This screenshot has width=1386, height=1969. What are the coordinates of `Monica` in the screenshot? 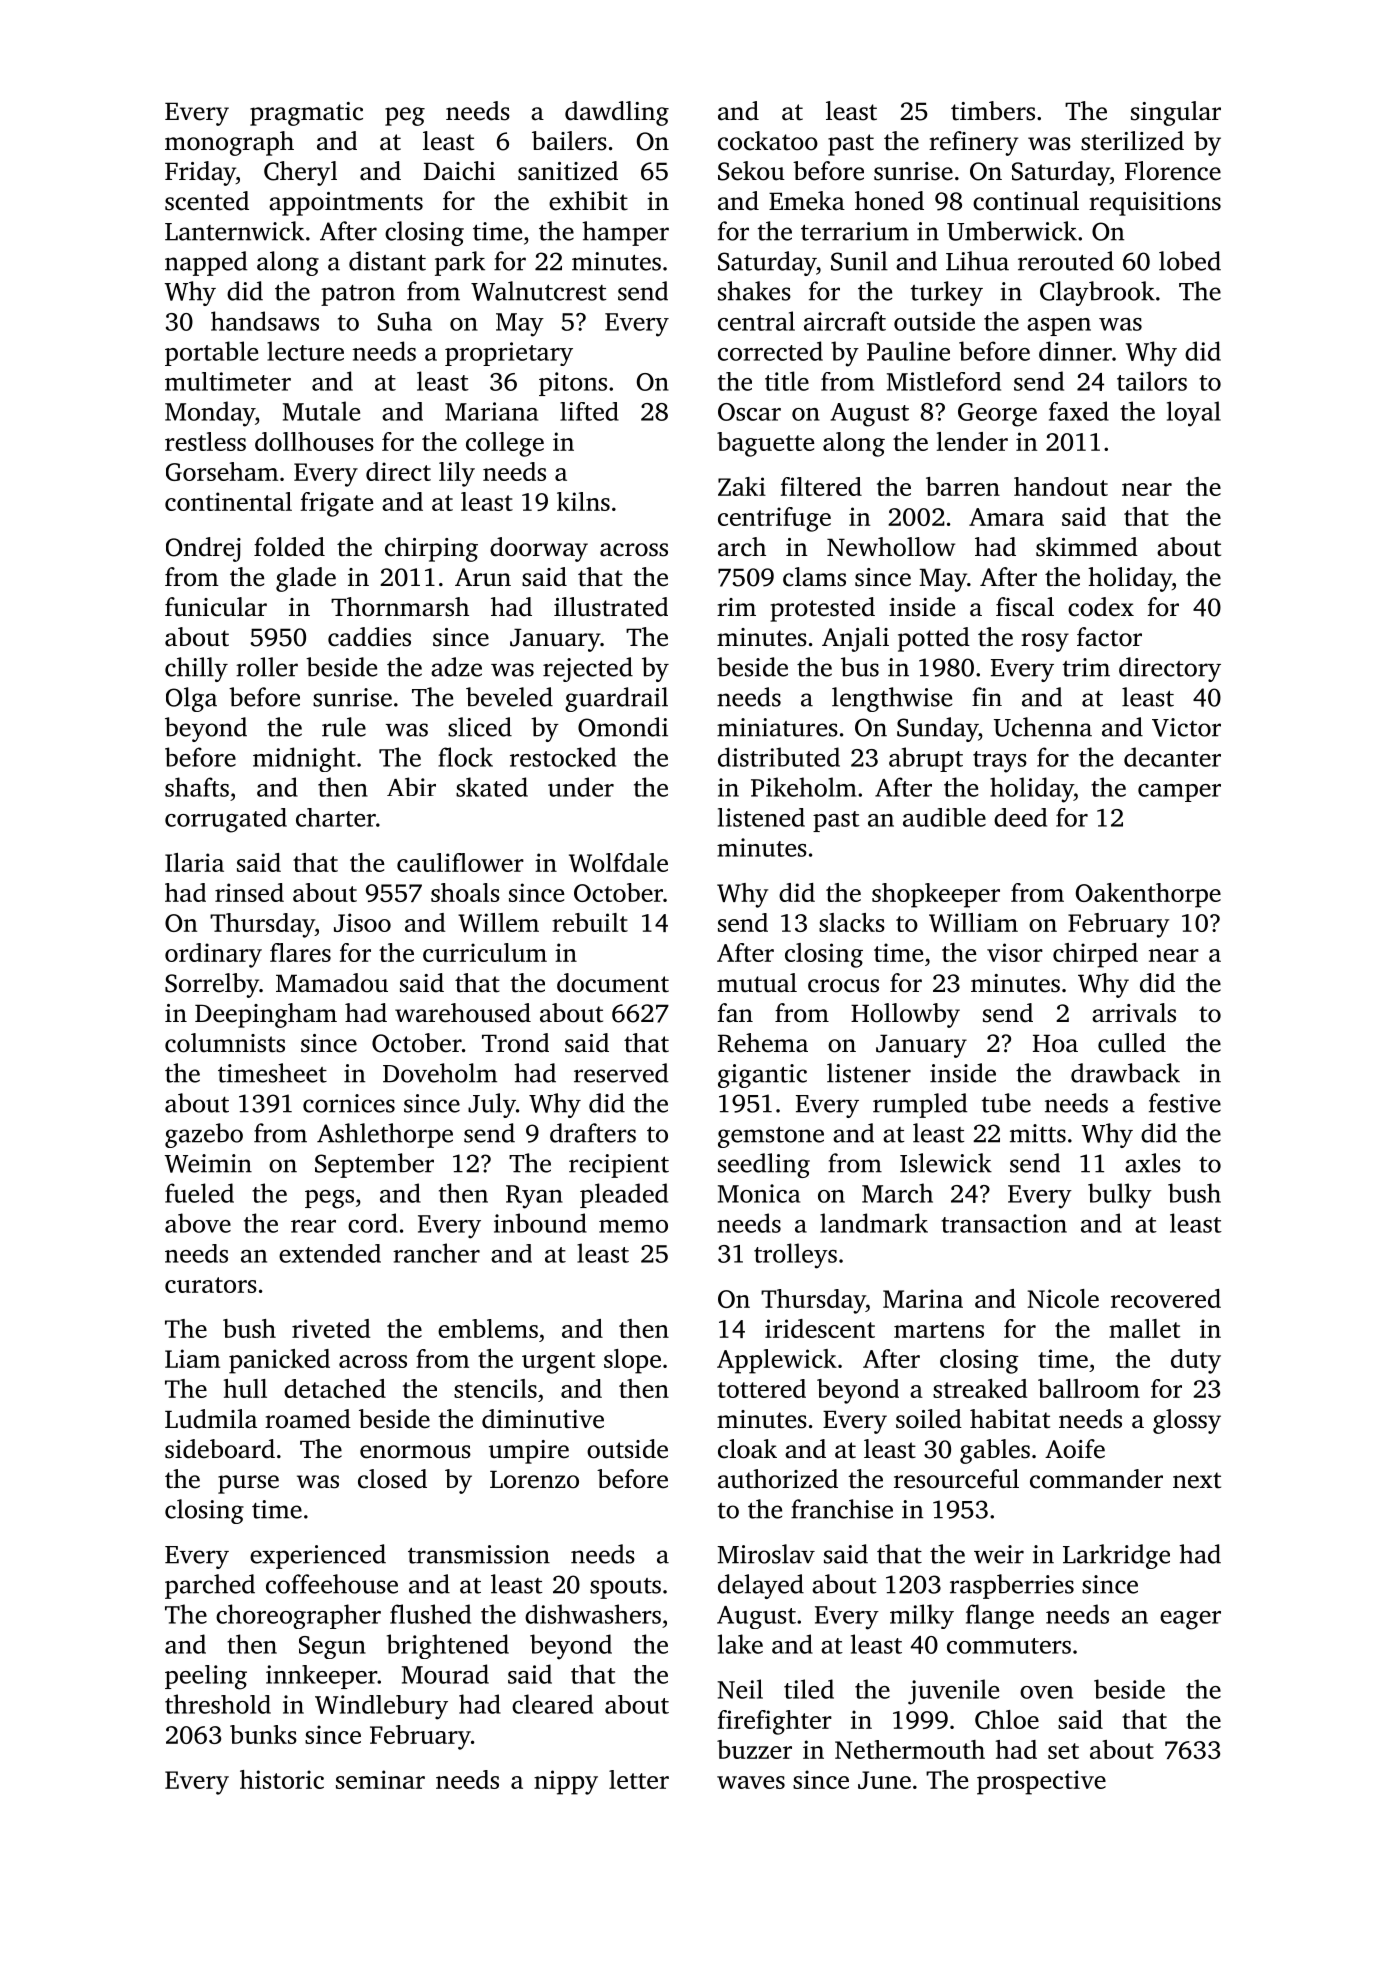 It's located at (759, 1193).
